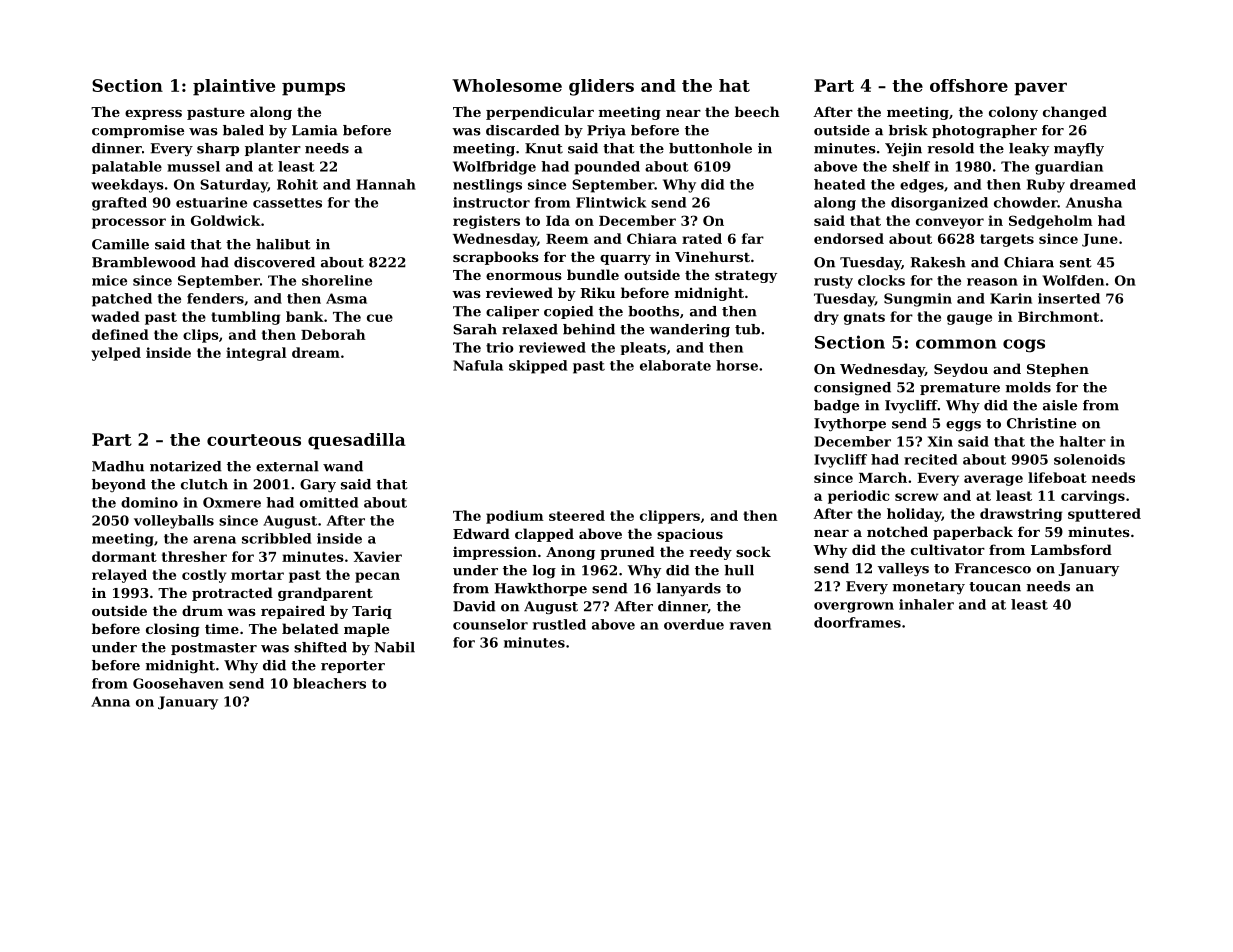 This screenshot has height=952, width=1233. What do you see at coordinates (178, 683) in the screenshot?
I see `Goosehaven` at bounding box center [178, 683].
